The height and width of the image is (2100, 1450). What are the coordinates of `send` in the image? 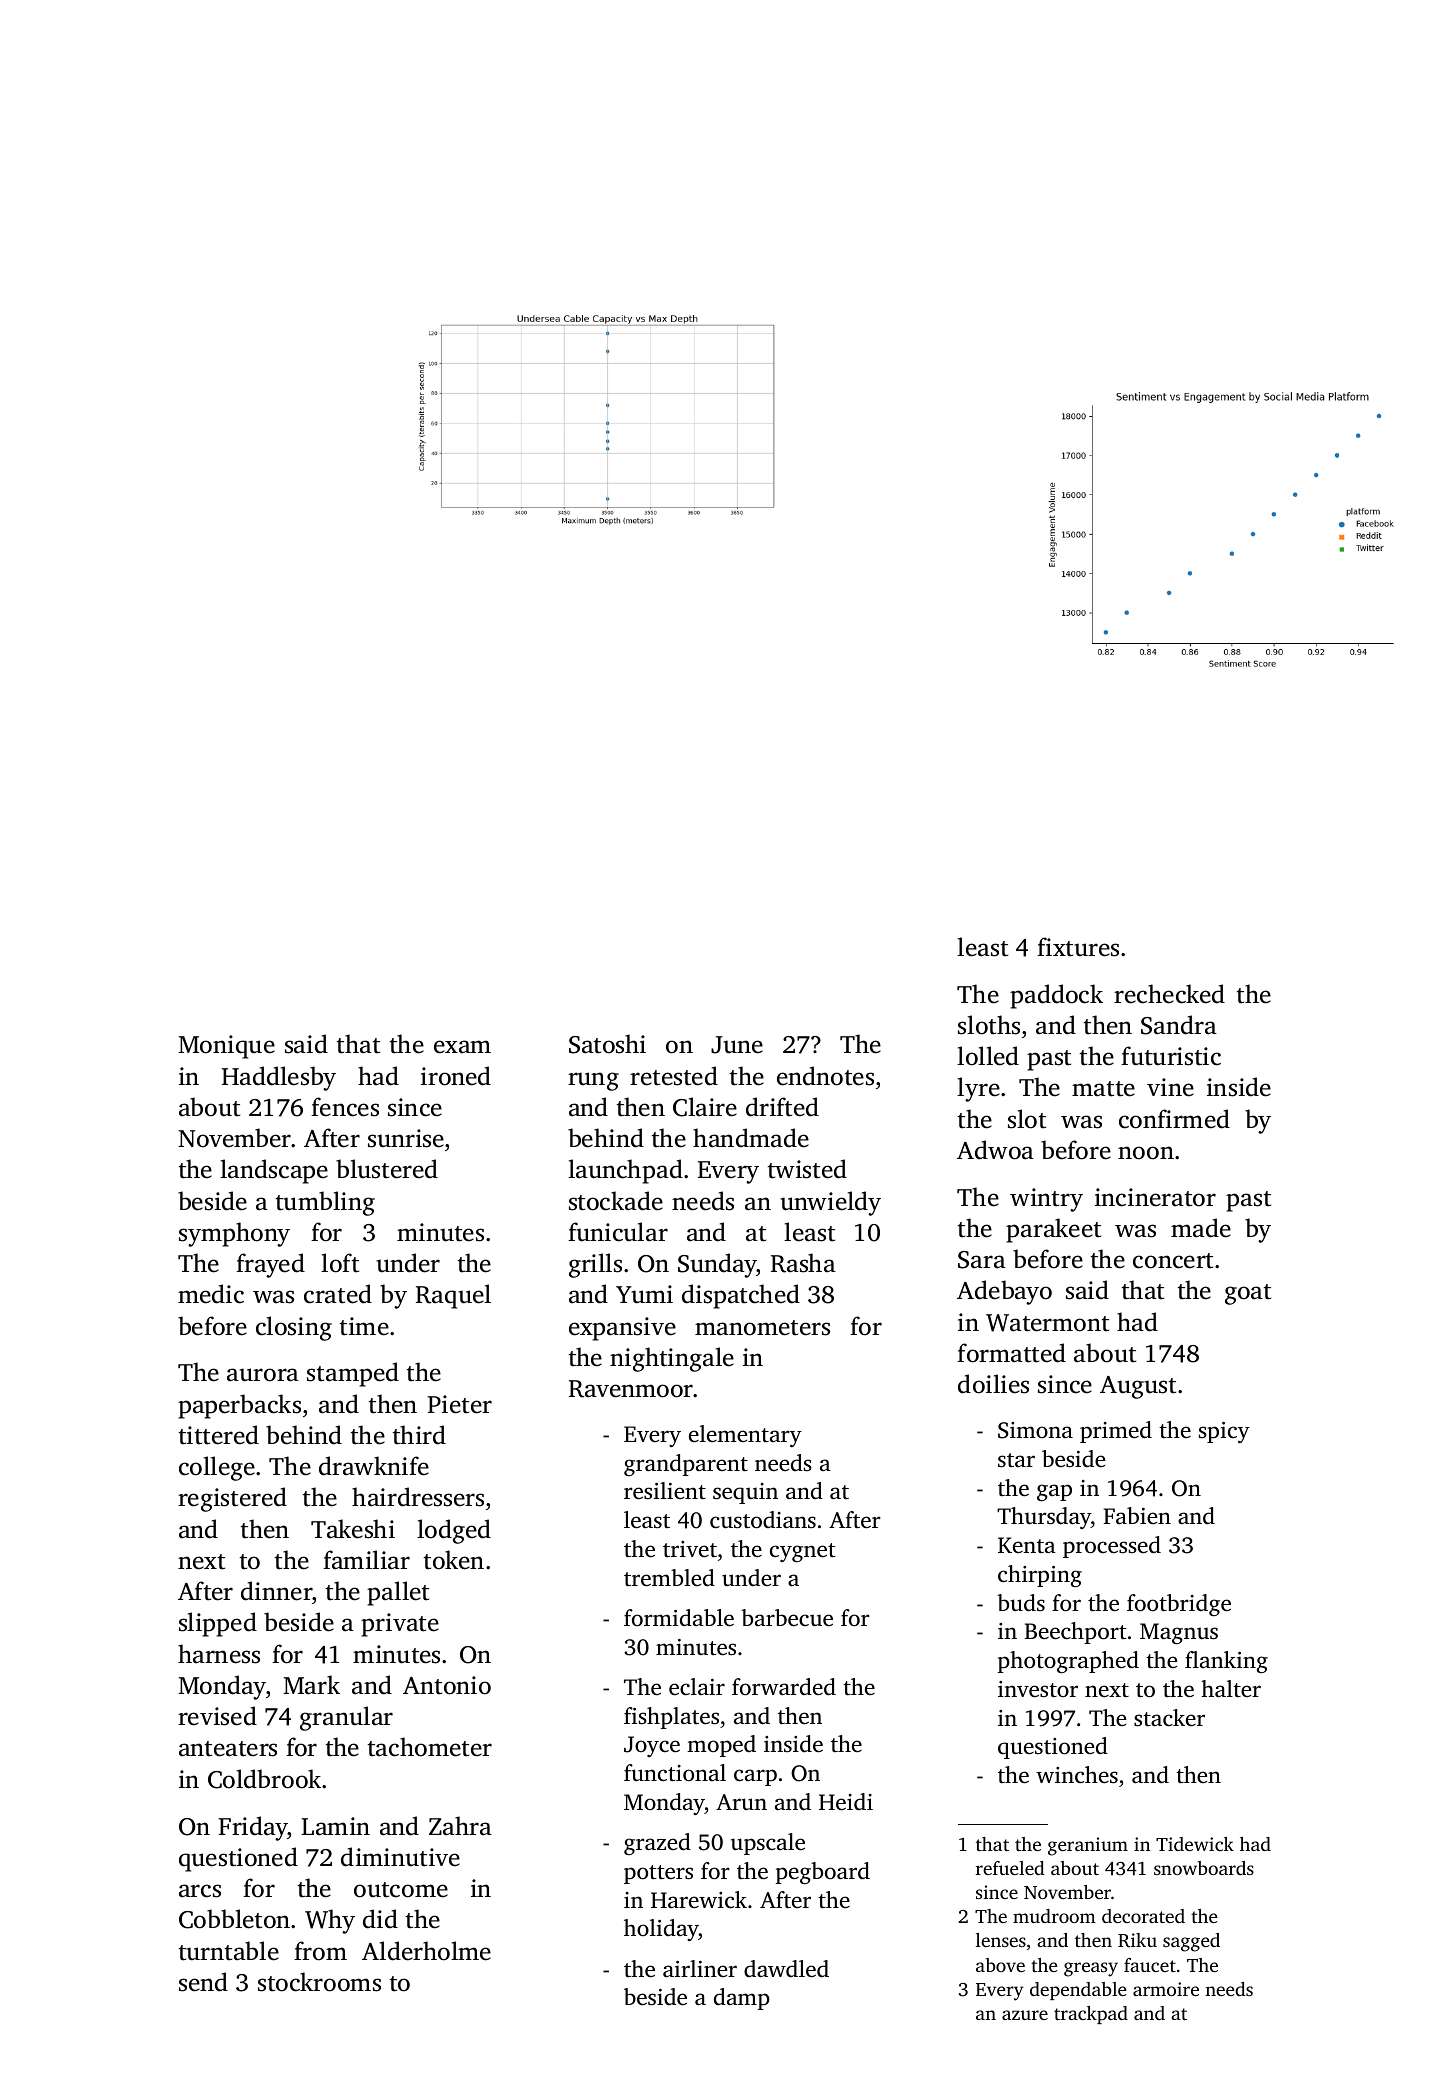 It's located at (203, 1982).
